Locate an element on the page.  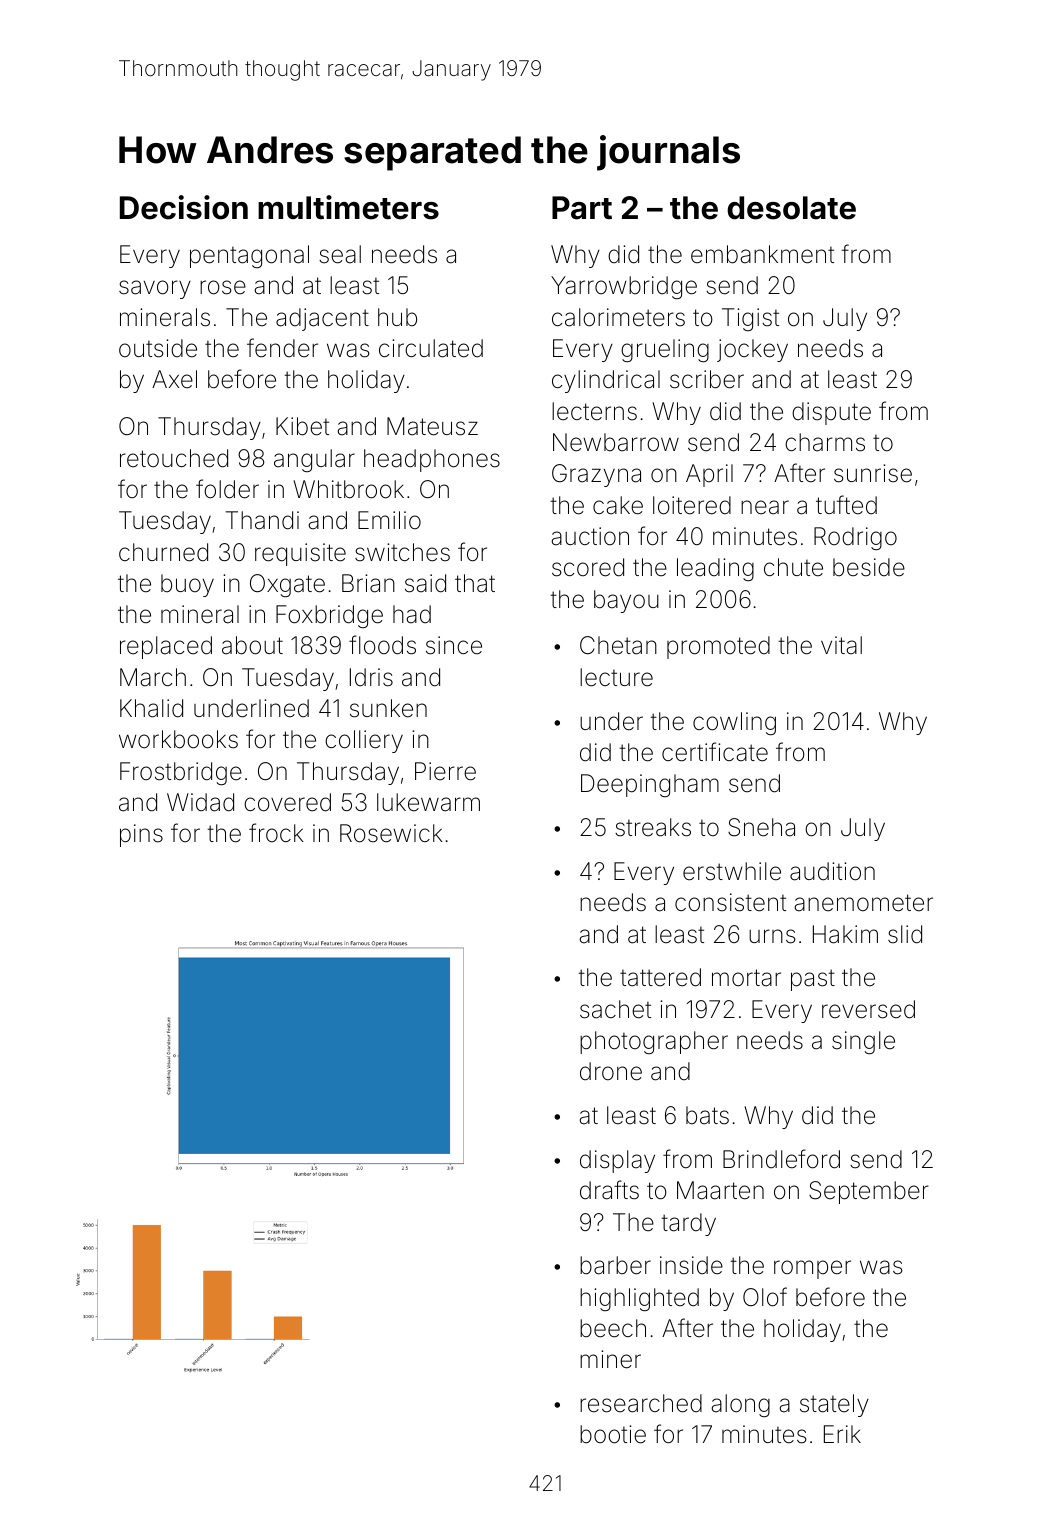
barber is located at coordinates (615, 1265).
